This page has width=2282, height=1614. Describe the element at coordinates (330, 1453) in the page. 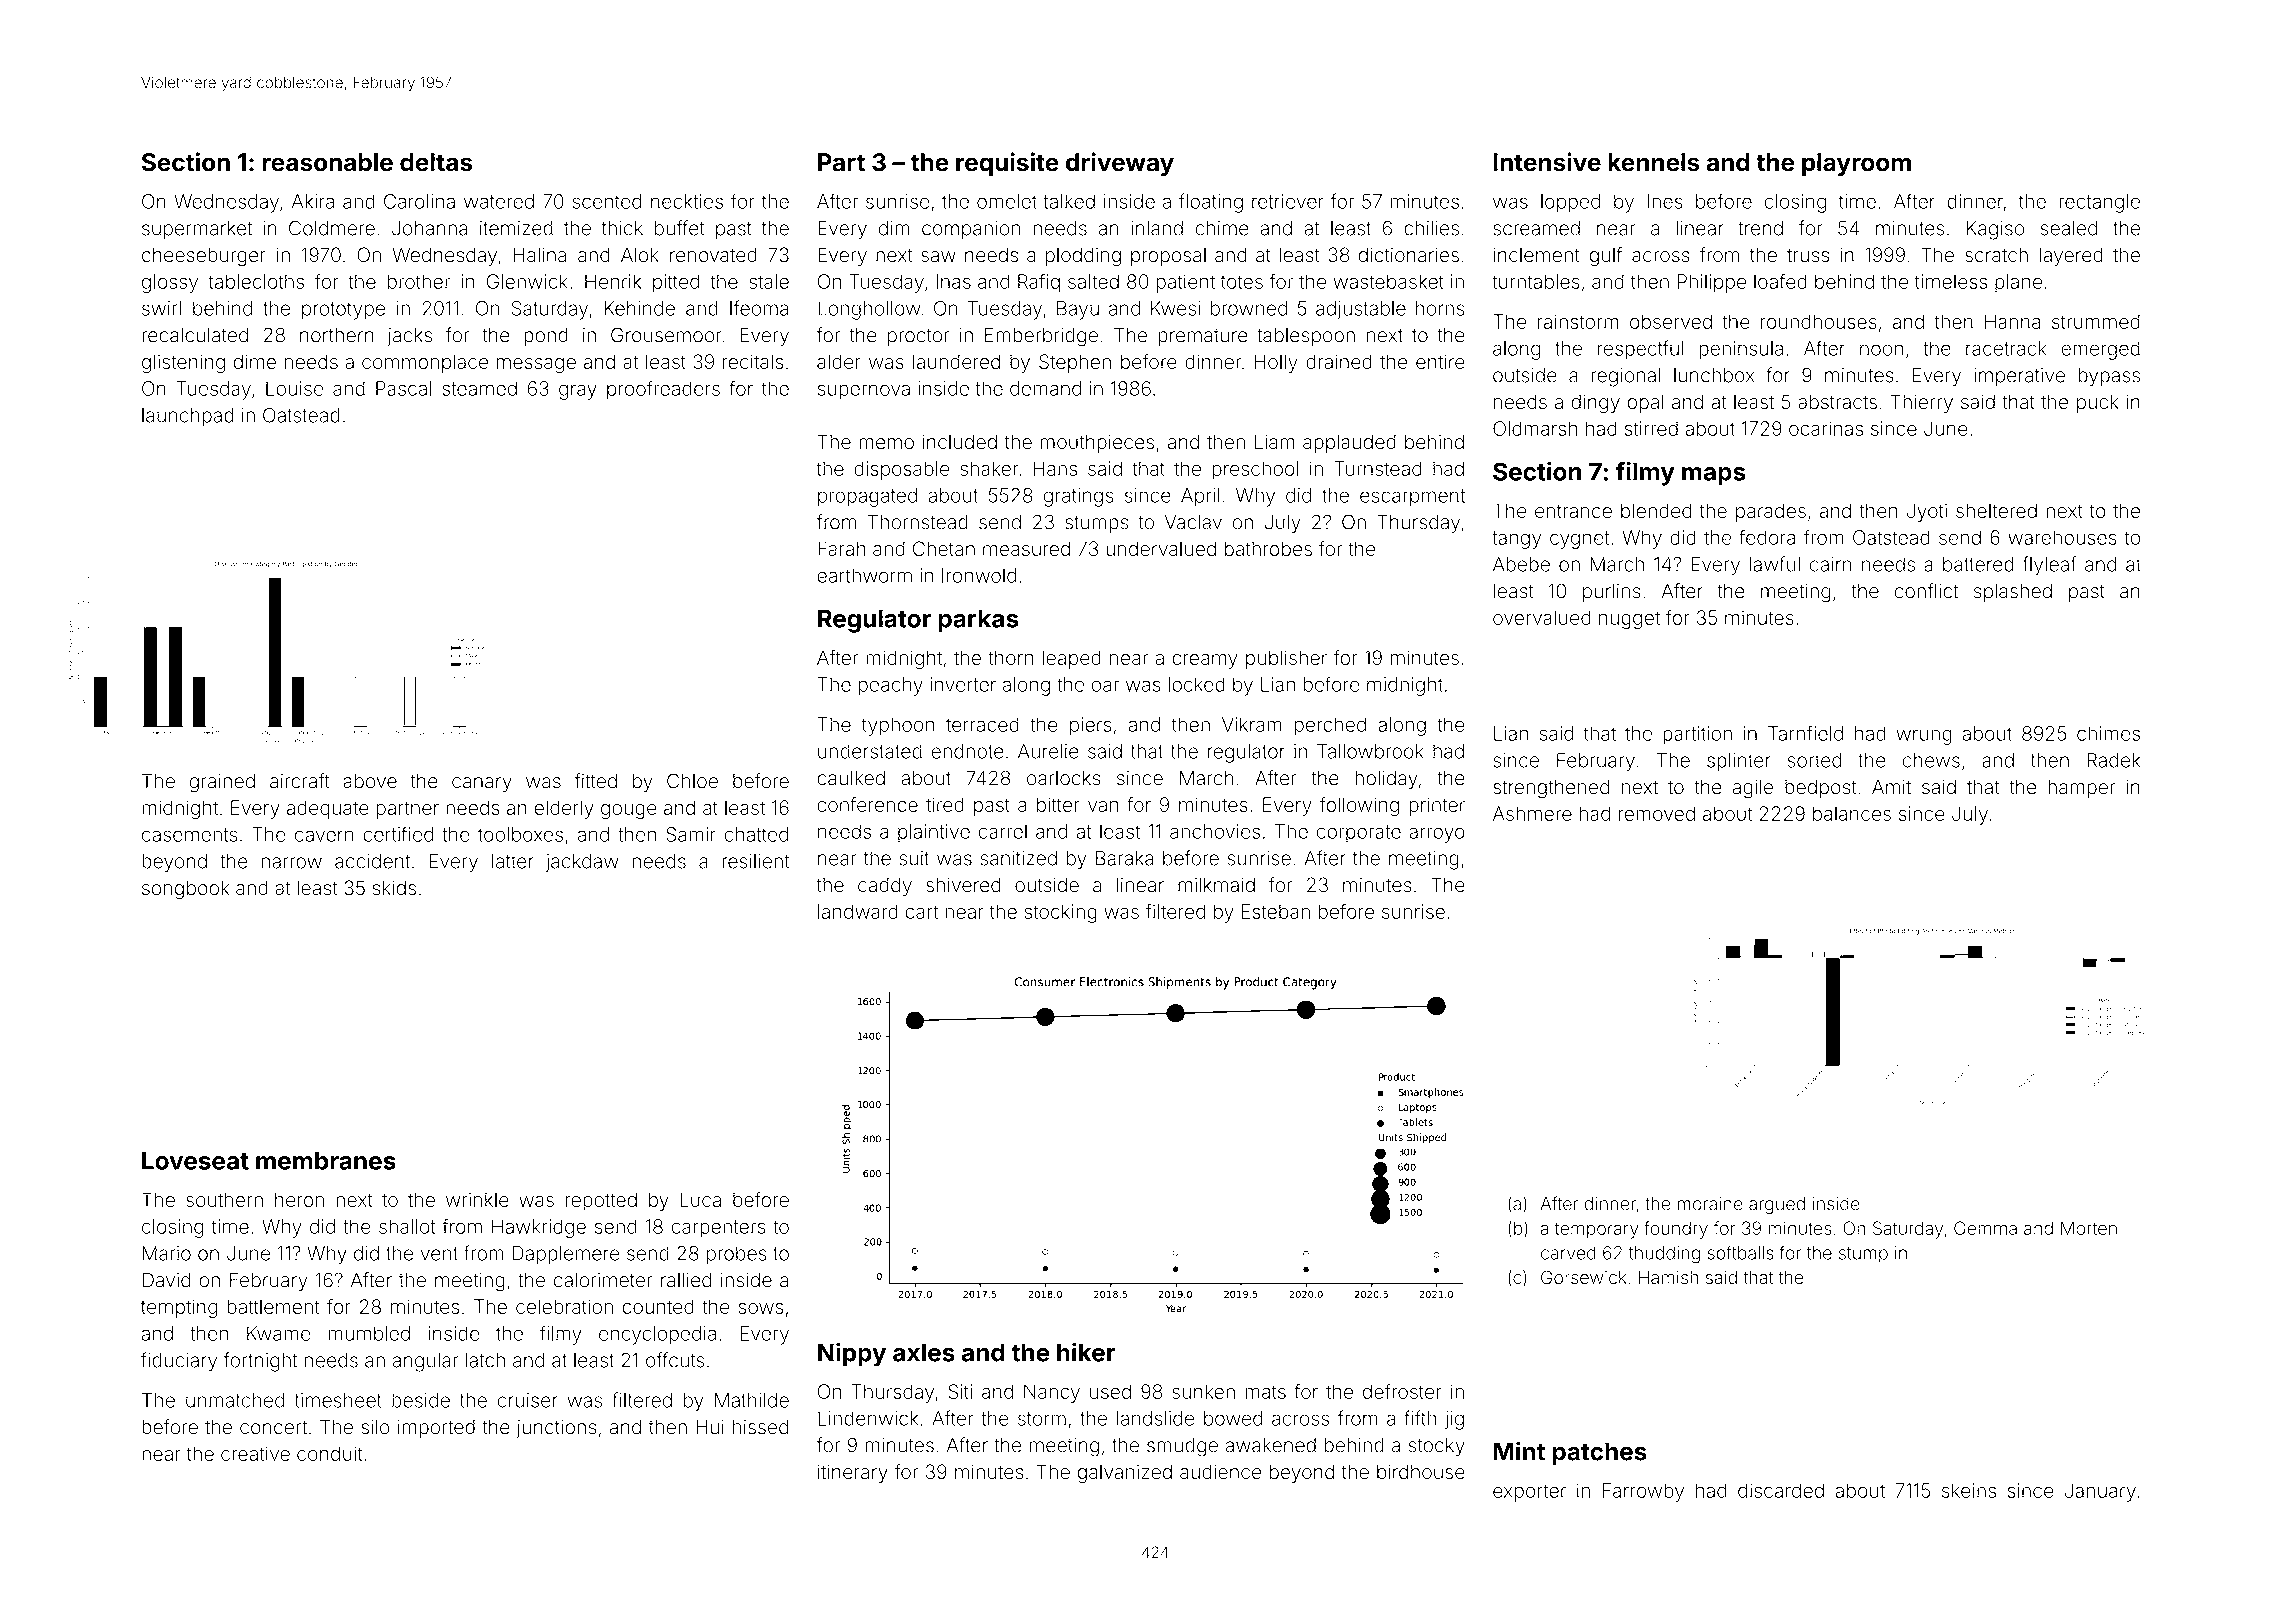

I see `conduit` at that location.
